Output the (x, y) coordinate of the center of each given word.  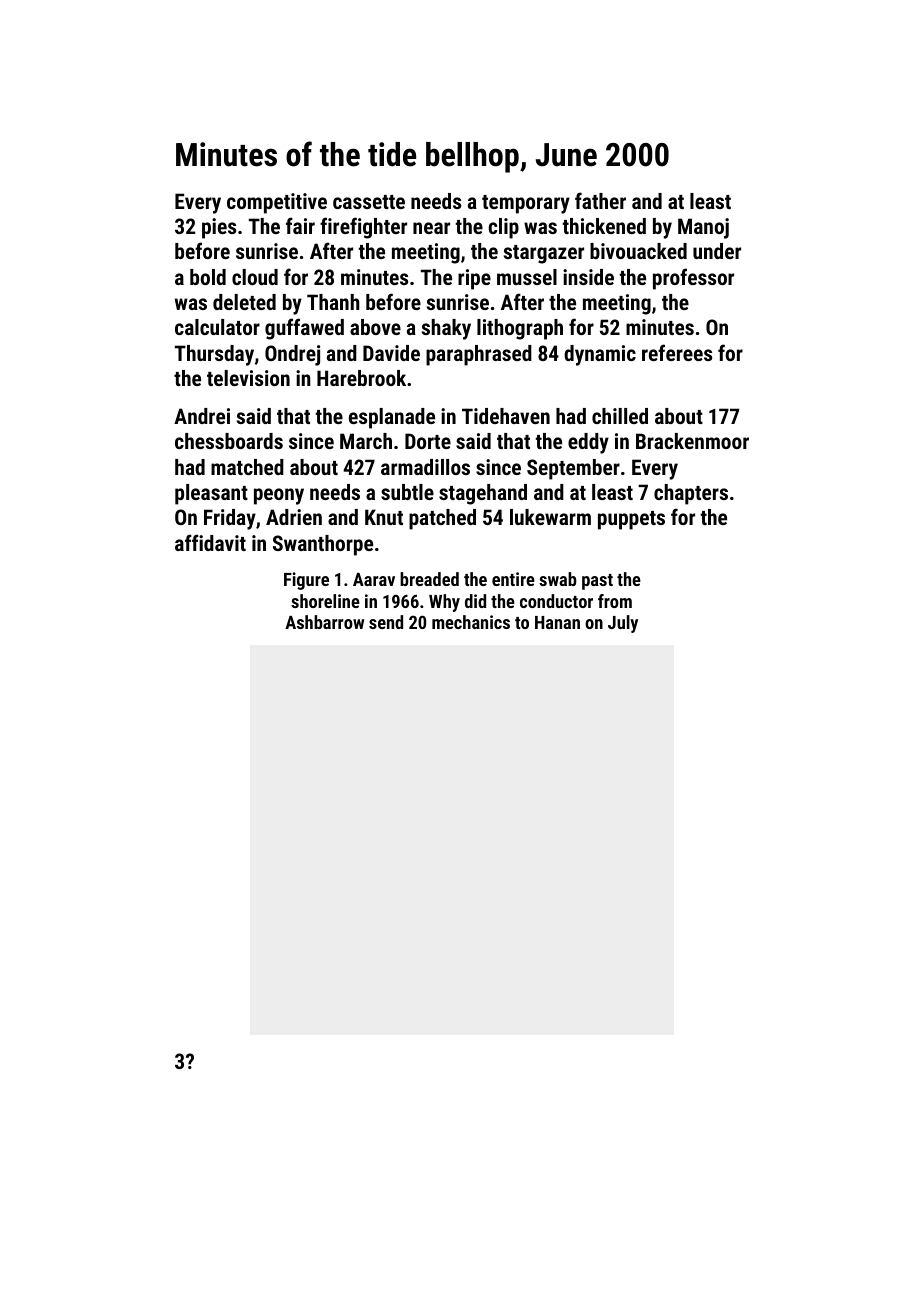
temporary (526, 204)
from (615, 601)
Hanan (557, 622)
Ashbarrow (324, 622)
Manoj (703, 228)
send (386, 622)
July (623, 624)
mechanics (471, 622)
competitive (277, 203)
